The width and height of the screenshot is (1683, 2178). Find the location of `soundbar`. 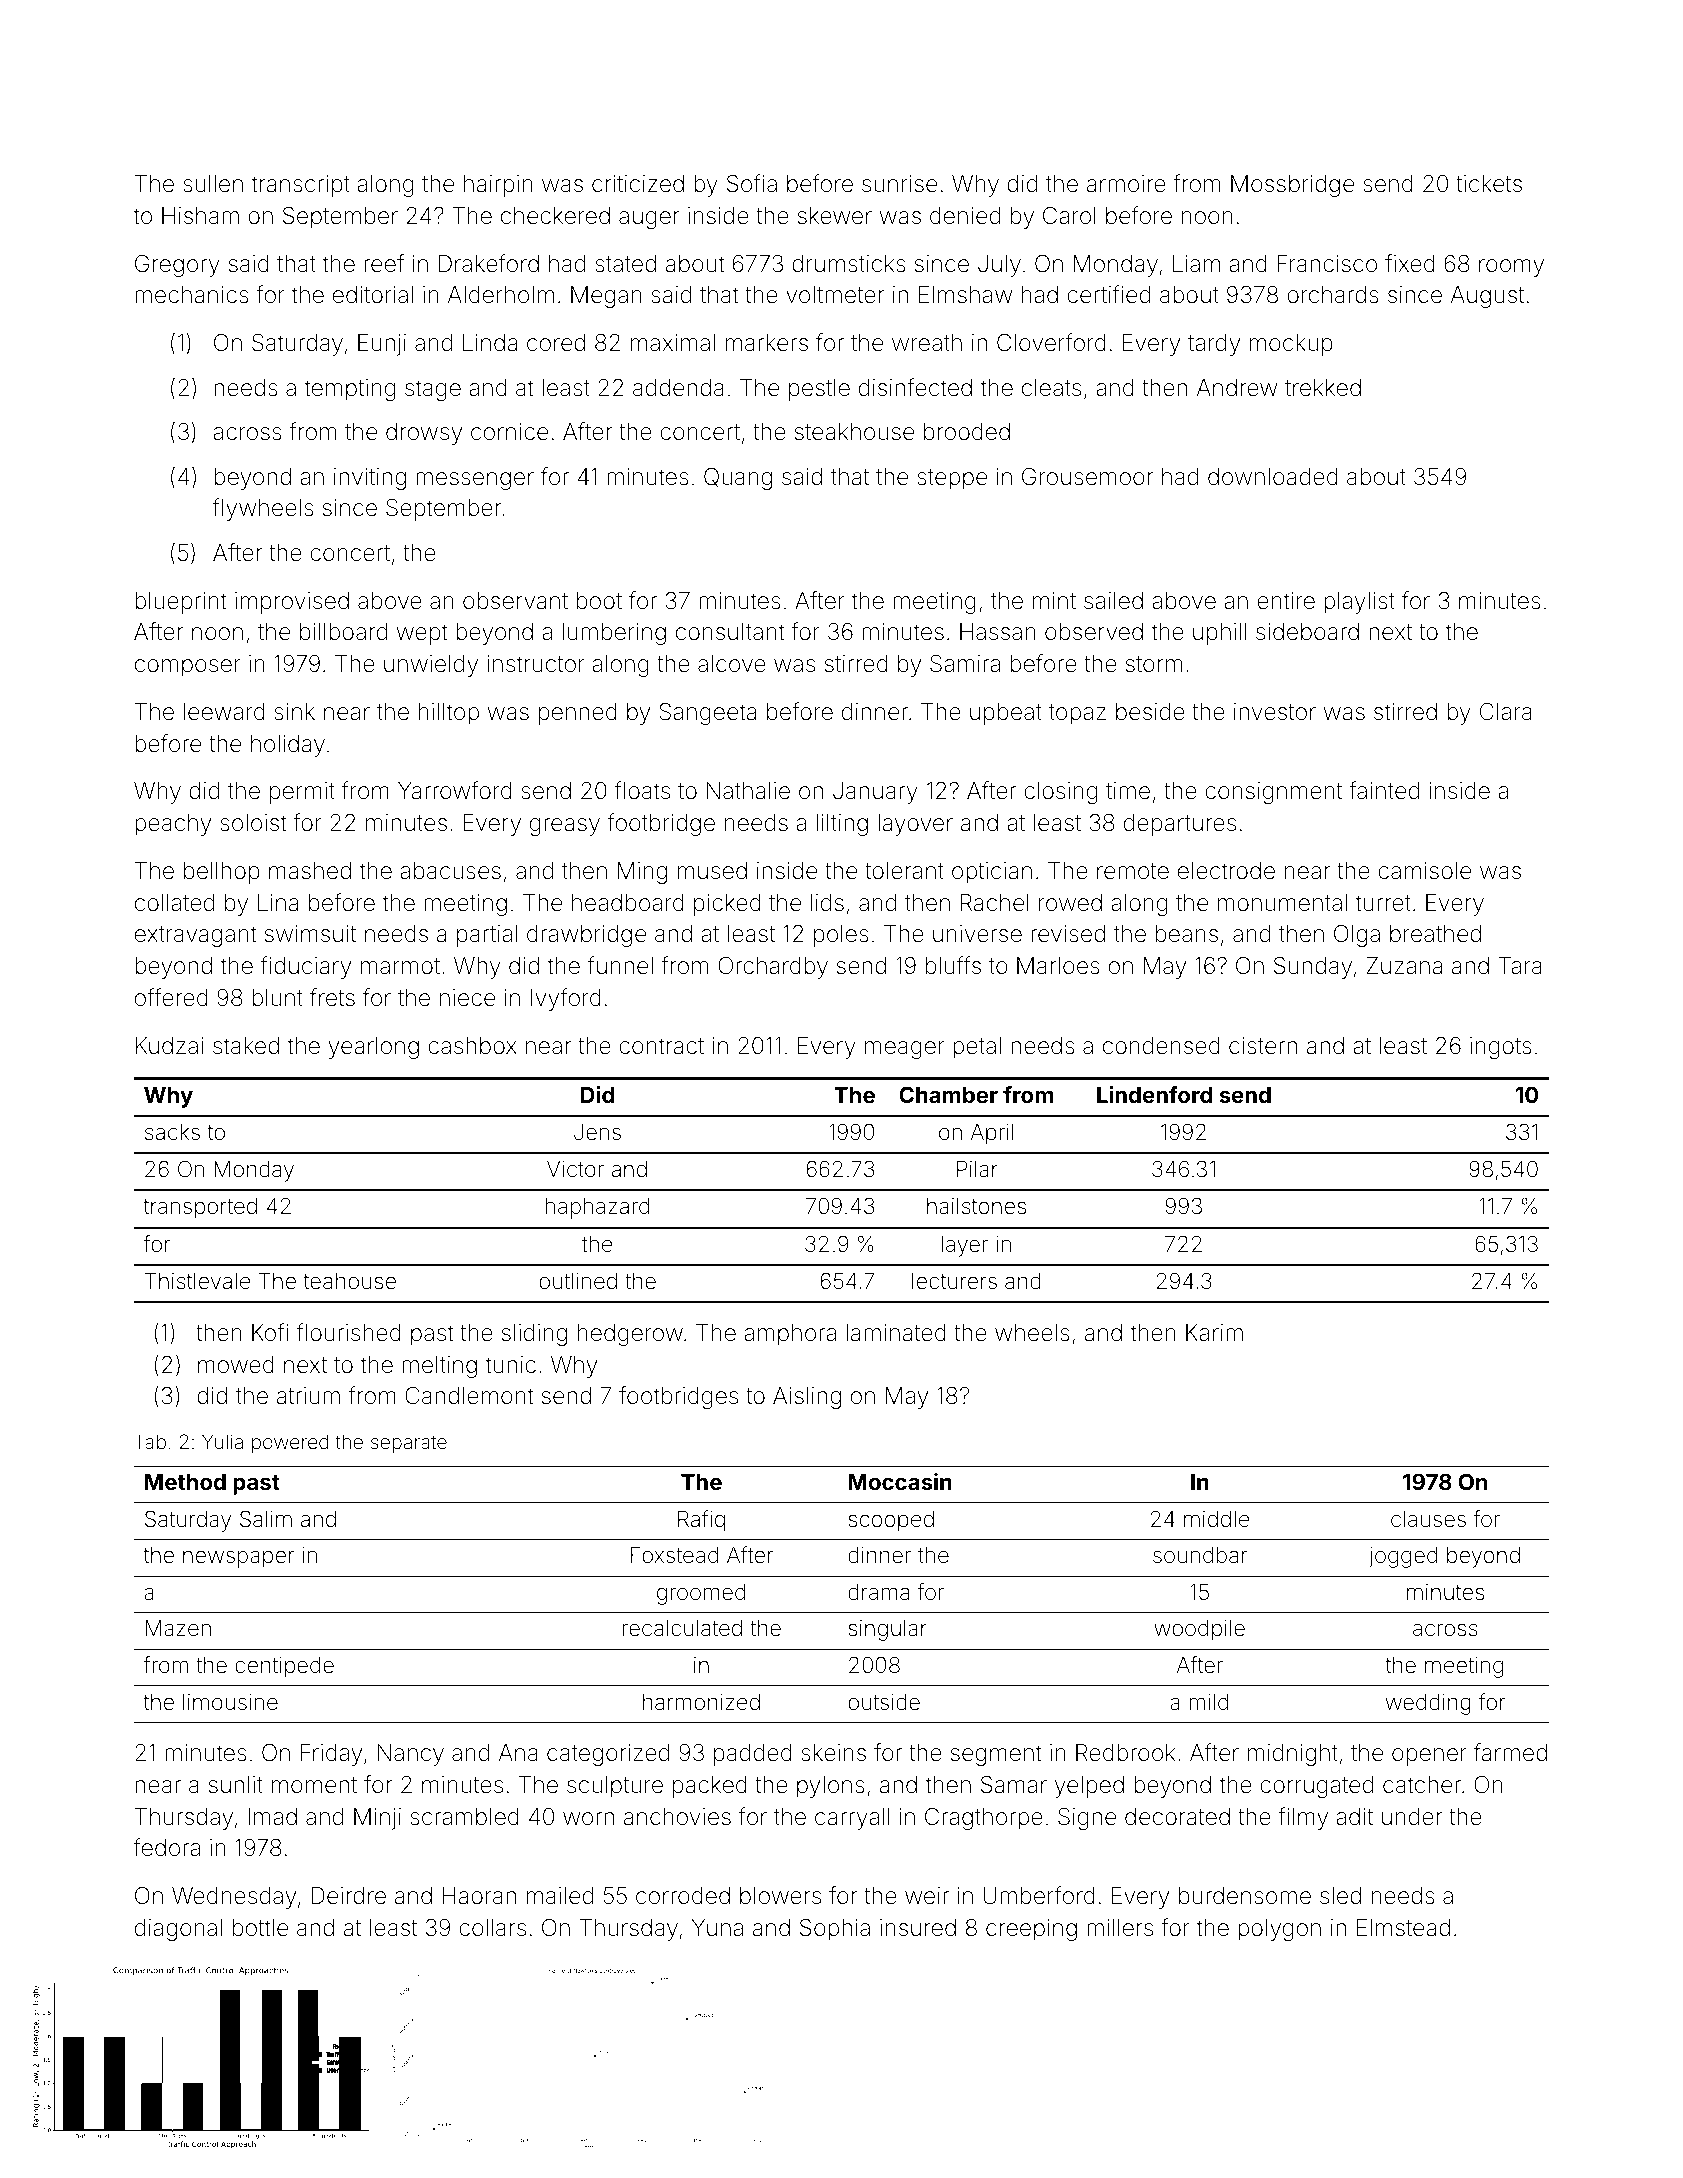

soundbar is located at coordinates (1200, 1555).
